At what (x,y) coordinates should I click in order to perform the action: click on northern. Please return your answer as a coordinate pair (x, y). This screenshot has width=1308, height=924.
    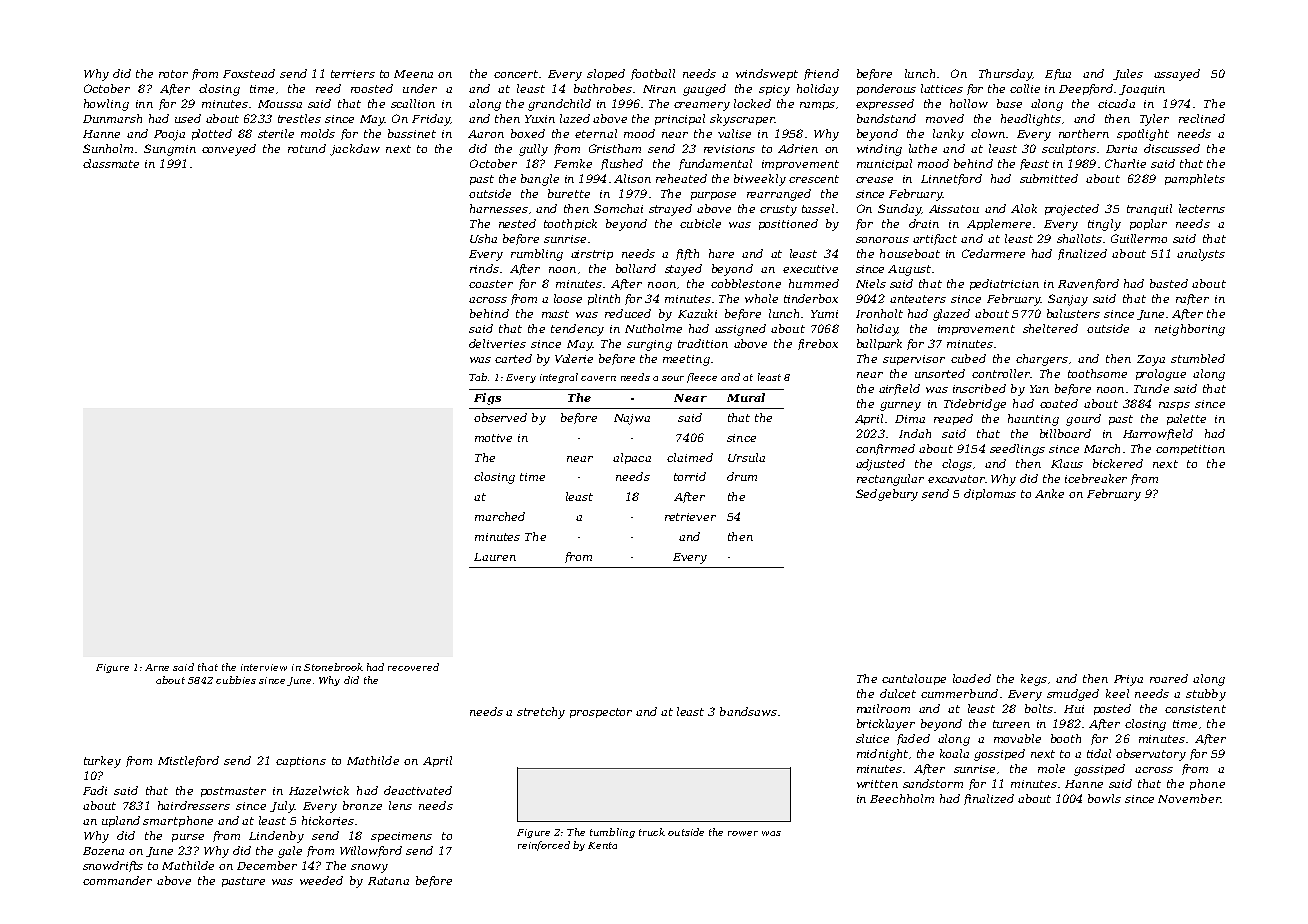
    Looking at the image, I should click on (1084, 133).
